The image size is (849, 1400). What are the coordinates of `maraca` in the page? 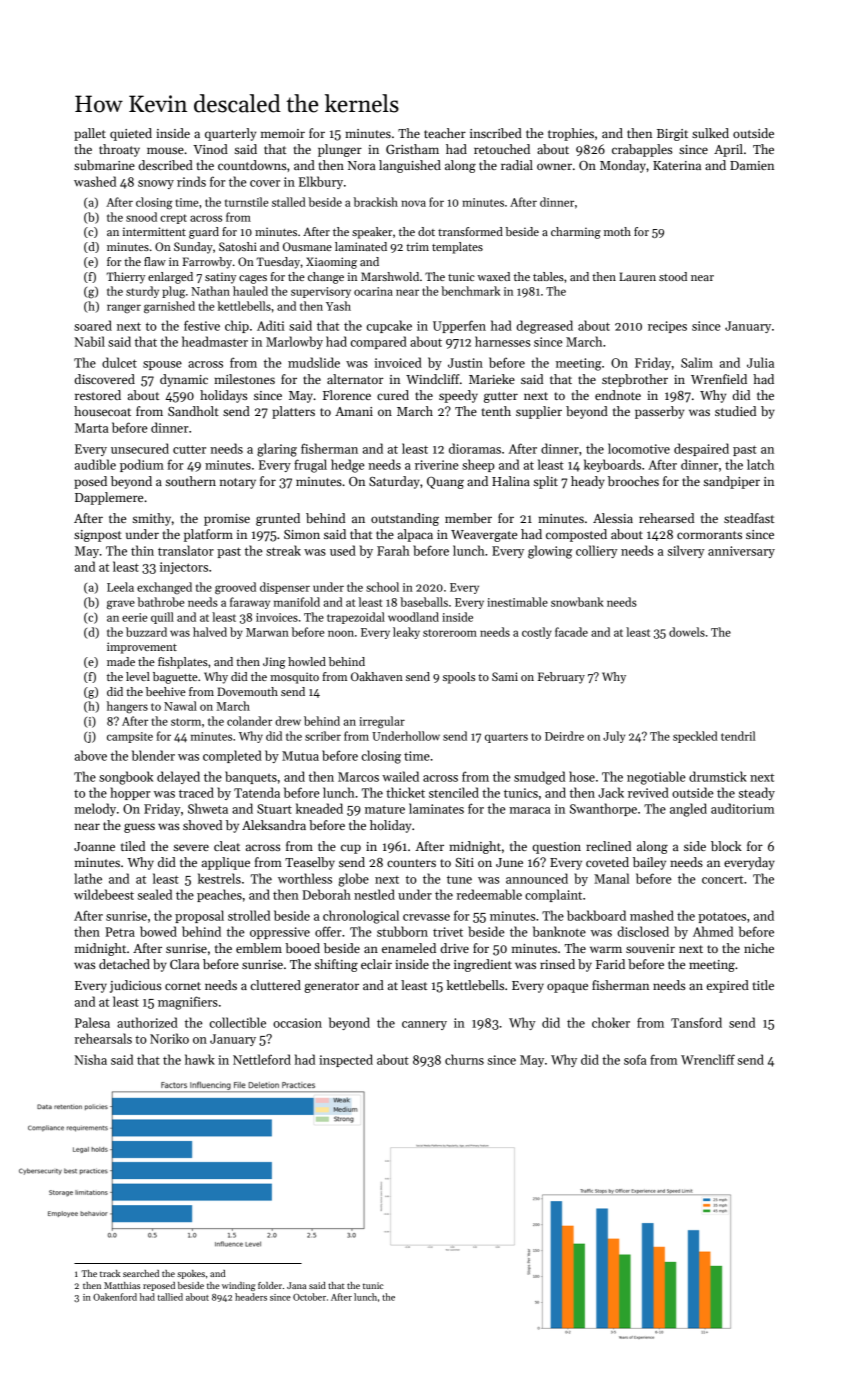 It's located at (530, 810).
